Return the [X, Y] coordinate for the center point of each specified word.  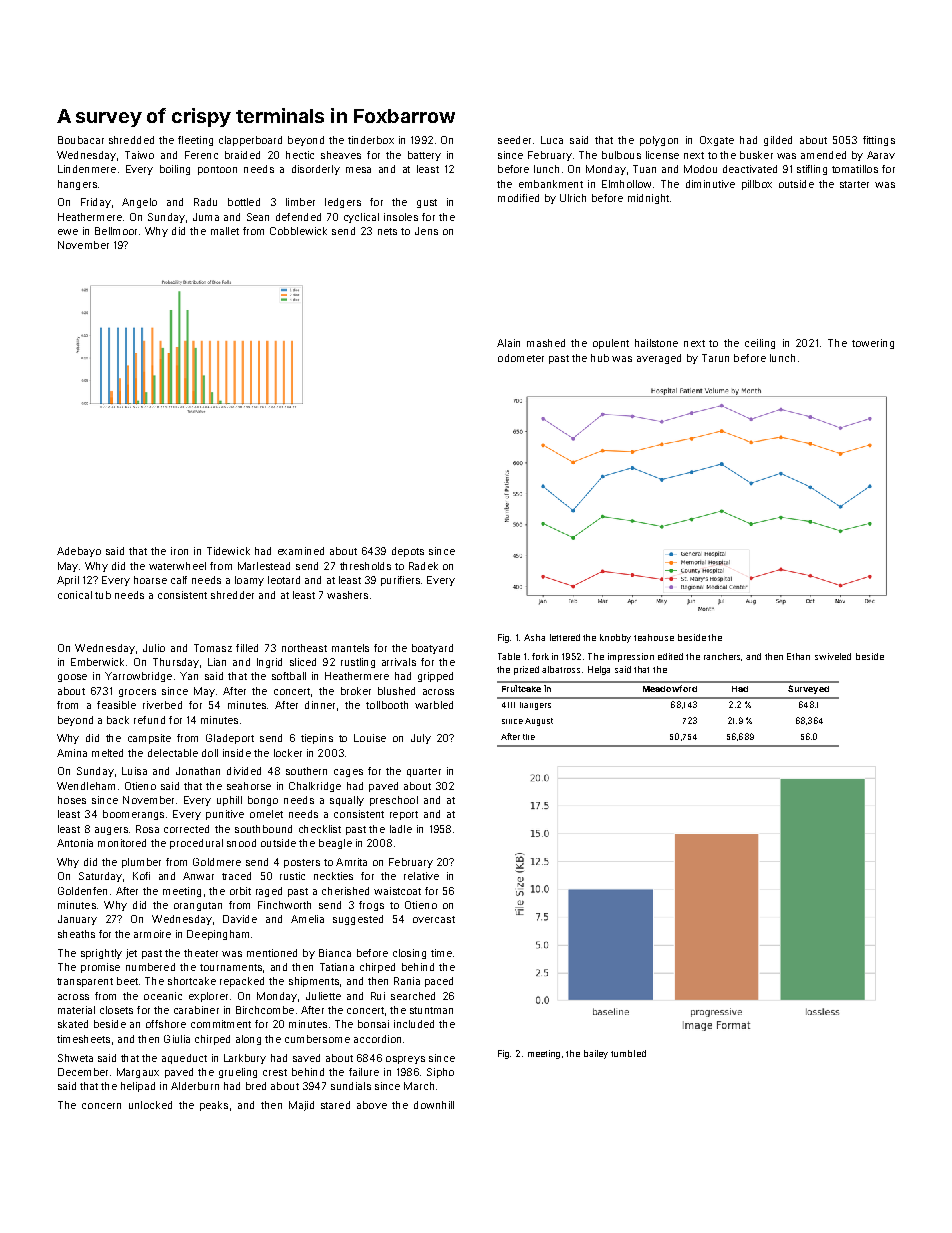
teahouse [654, 637]
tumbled [628, 1053]
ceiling [760, 344]
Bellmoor [116, 231]
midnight [648, 199]
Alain [508, 343]
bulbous [621, 155]
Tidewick [228, 551]
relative [421, 876]
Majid [301, 1106]
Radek [423, 566]
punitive [225, 815]
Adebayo [79, 552]
